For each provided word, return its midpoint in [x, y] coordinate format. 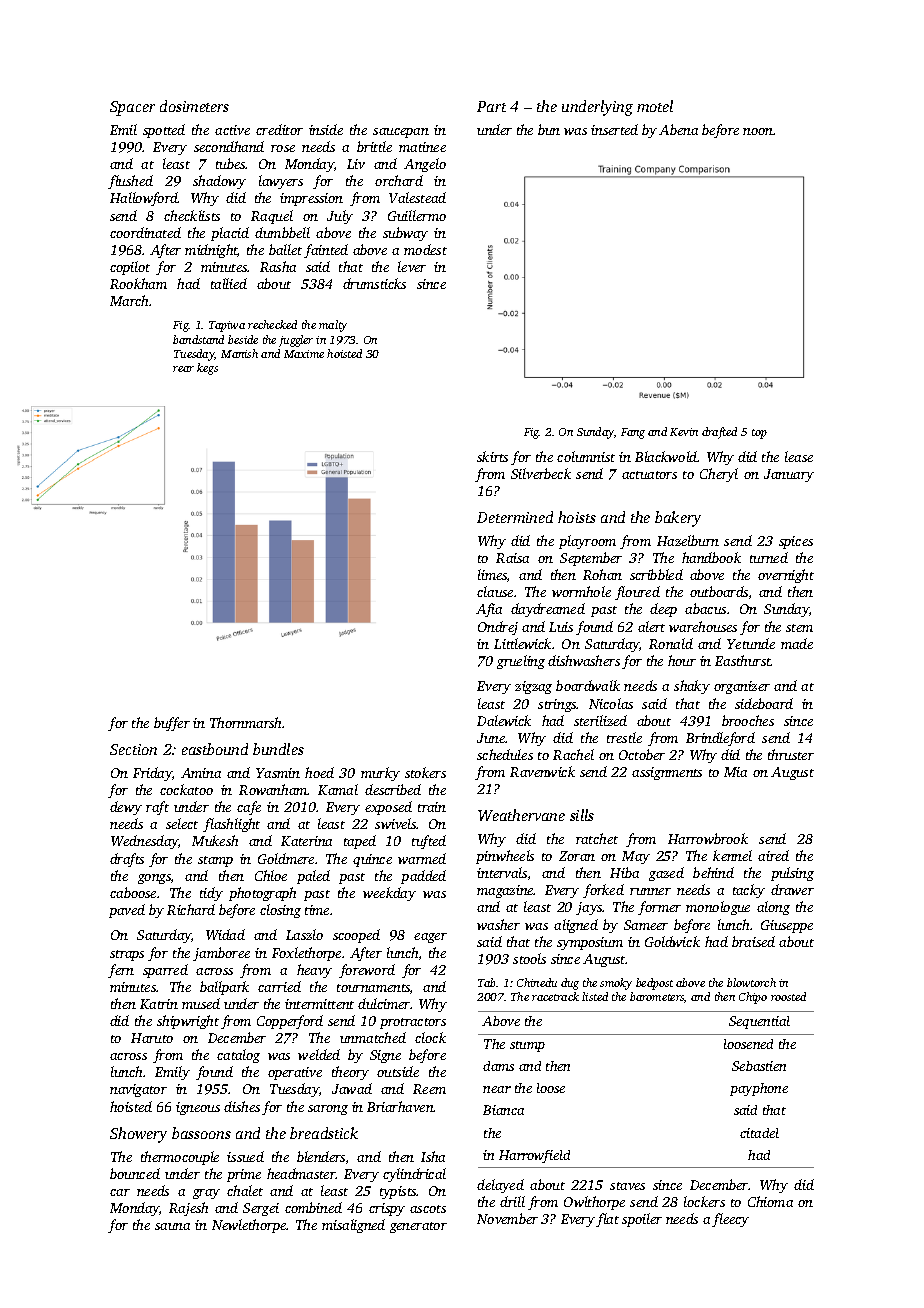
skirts [492, 456]
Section [133, 749]
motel [655, 106]
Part [491, 106]
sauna [172, 1226]
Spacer [132, 108]
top [759, 434]
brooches [748, 720]
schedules [505, 754]
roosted [788, 996]
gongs [154, 879]
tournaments [373, 988]
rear [183, 369]
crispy [387, 1209]
